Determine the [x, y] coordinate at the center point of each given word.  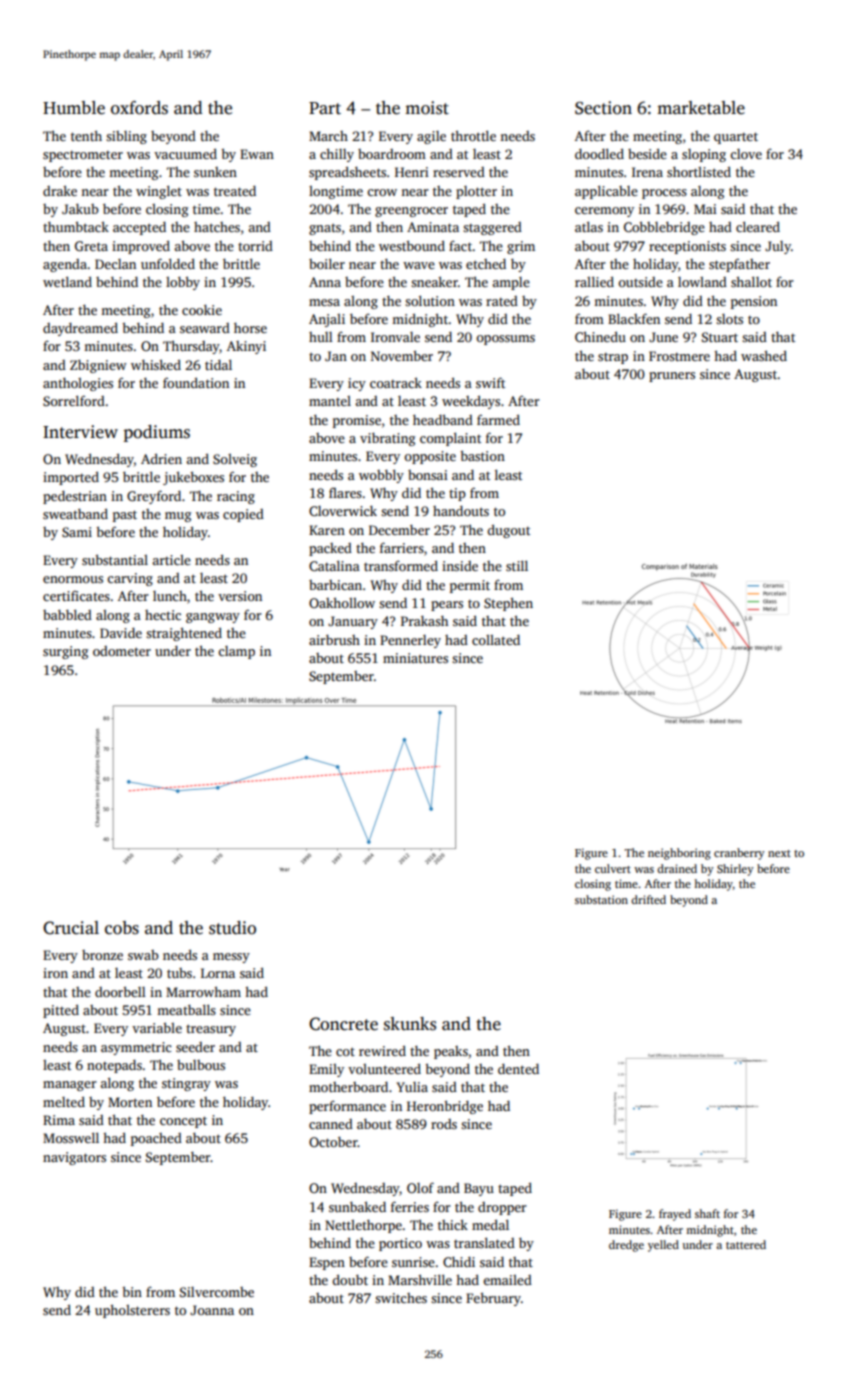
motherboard [348, 1087]
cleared [758, 226]
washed [764, 355]
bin [132, 1291]
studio [232, 928]
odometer [122, 651]
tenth [86, 135]
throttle [473, 135]
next [779, 853]
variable [157, 1027]
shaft [707, 1213]
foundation [196, 382]
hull [321, 337]
